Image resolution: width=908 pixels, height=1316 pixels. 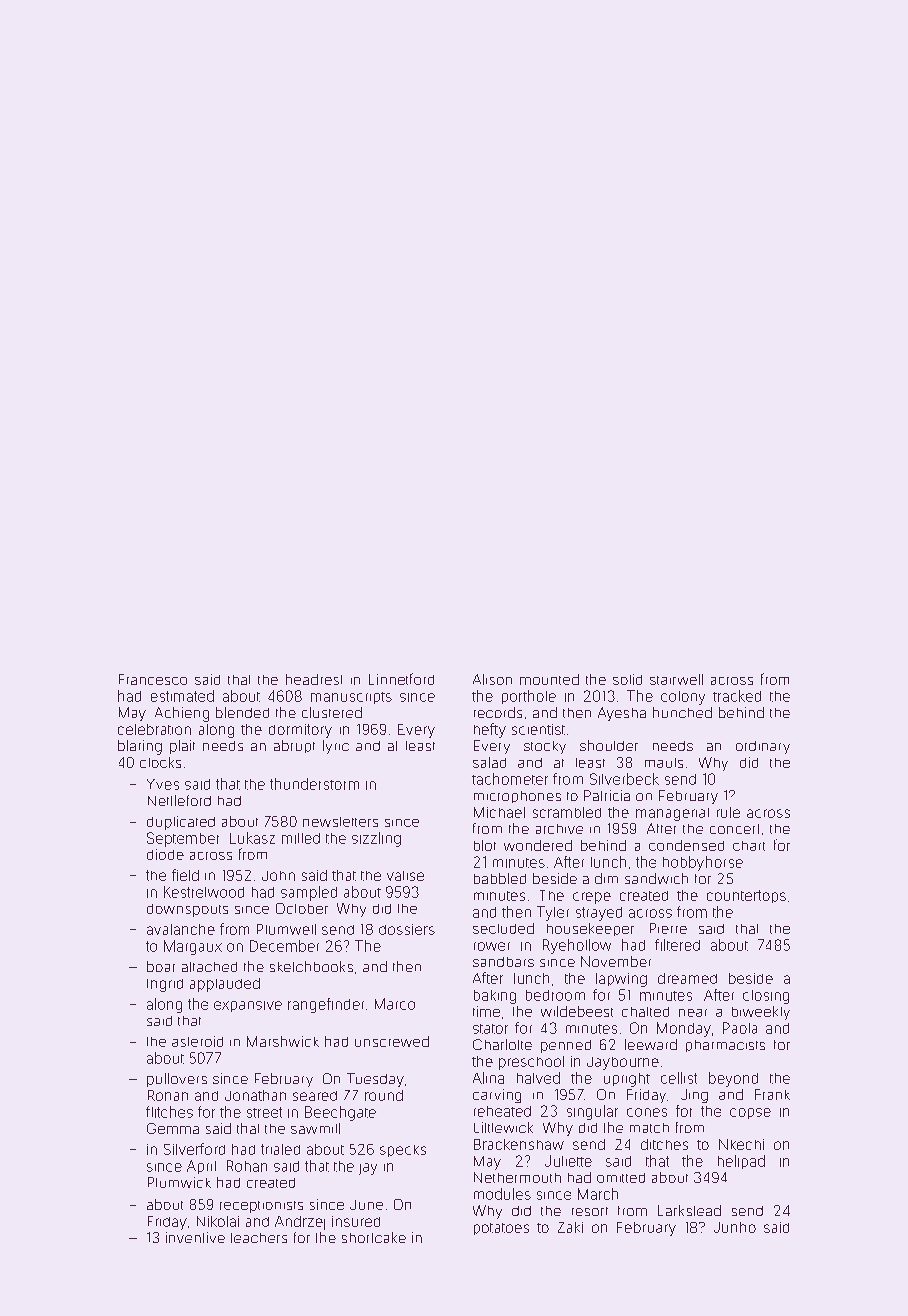 What do you see at coordinates (750, 1113) in the image?
I see `copse` at bounding box center [750, 1113].
